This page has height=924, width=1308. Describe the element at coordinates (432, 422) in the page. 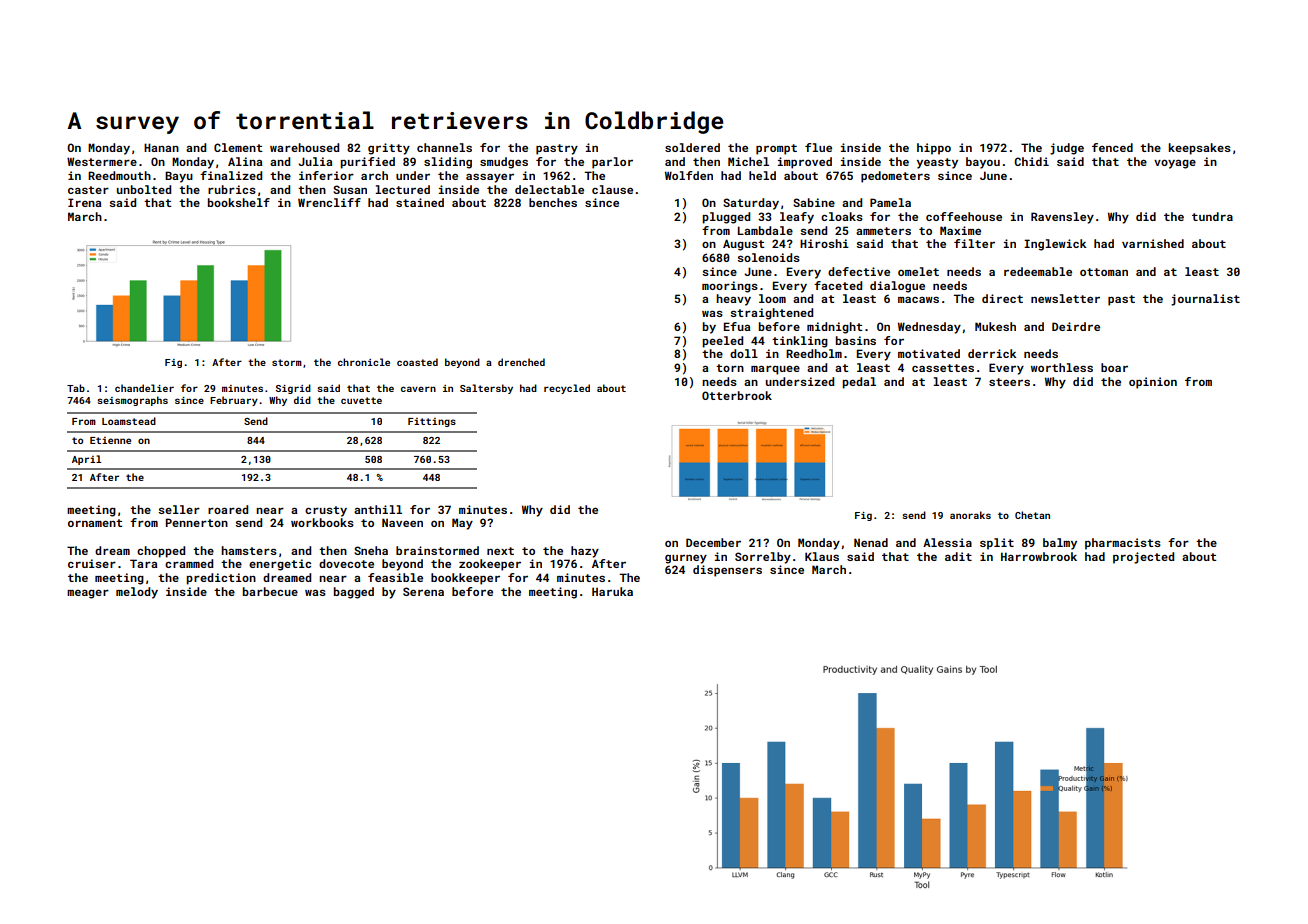

I see `Fittings` at that location.
